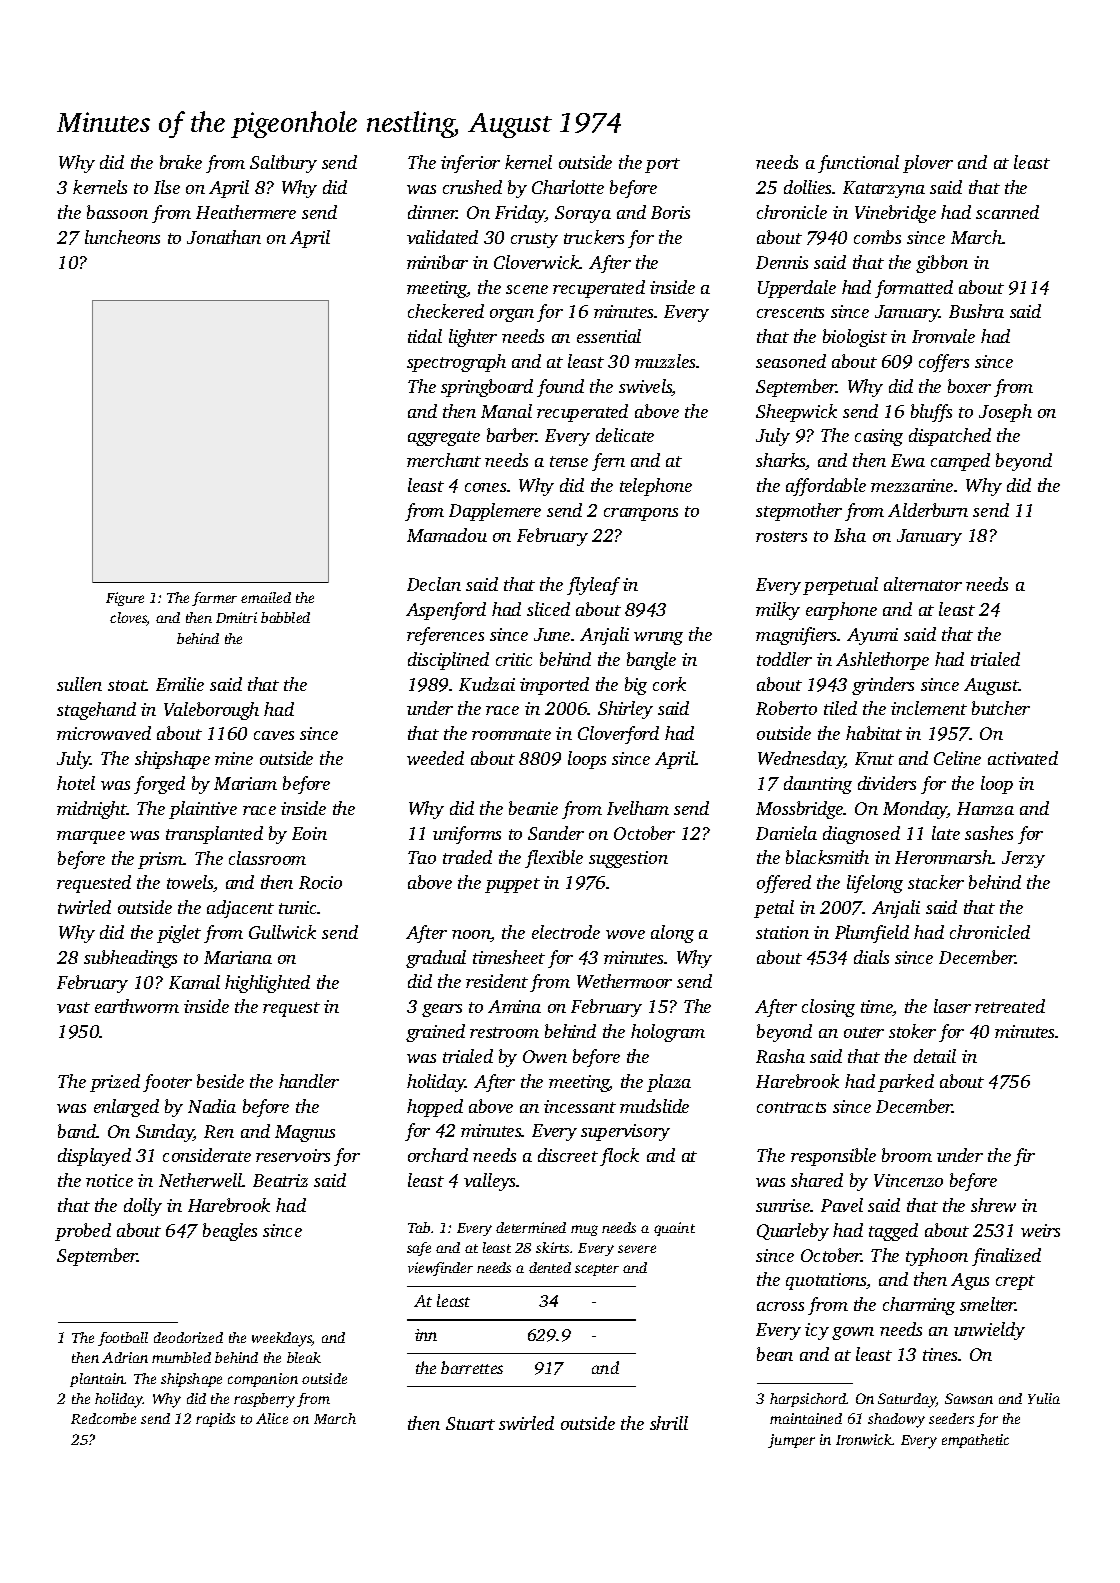  What do you see at coordinates (447, 535) in the screenshot?
I see `Mamadou` at bounding box center [447, 535].
